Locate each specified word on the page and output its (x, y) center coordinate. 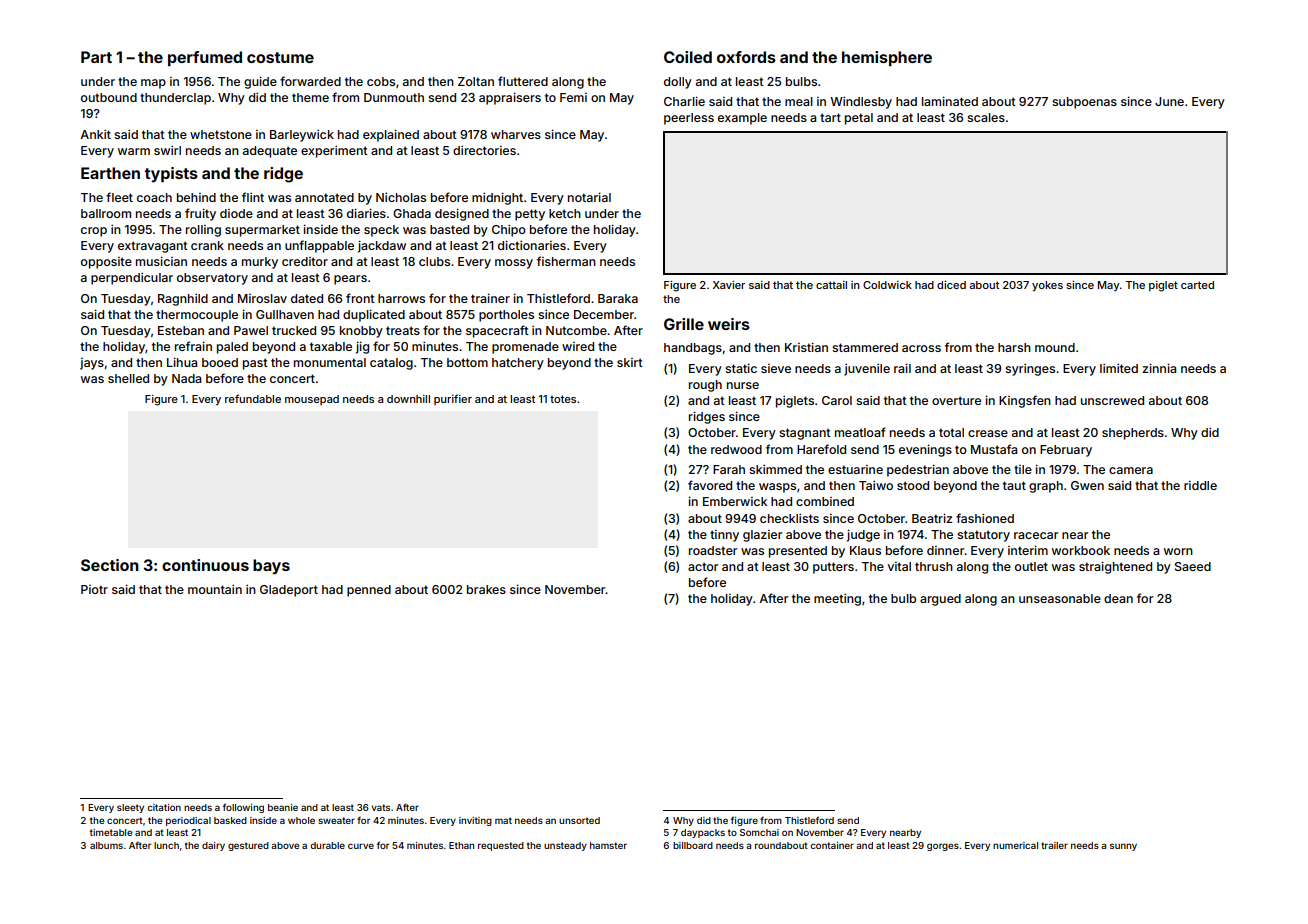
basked (230, 820)
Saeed (1193, 566)
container (832, 845)
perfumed (205, 58)
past (255, 364)
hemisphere (887, 58)
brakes (486, 589)
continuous (205, 565)
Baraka (618, 298)
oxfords (746, 57)
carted (1197, 285)
